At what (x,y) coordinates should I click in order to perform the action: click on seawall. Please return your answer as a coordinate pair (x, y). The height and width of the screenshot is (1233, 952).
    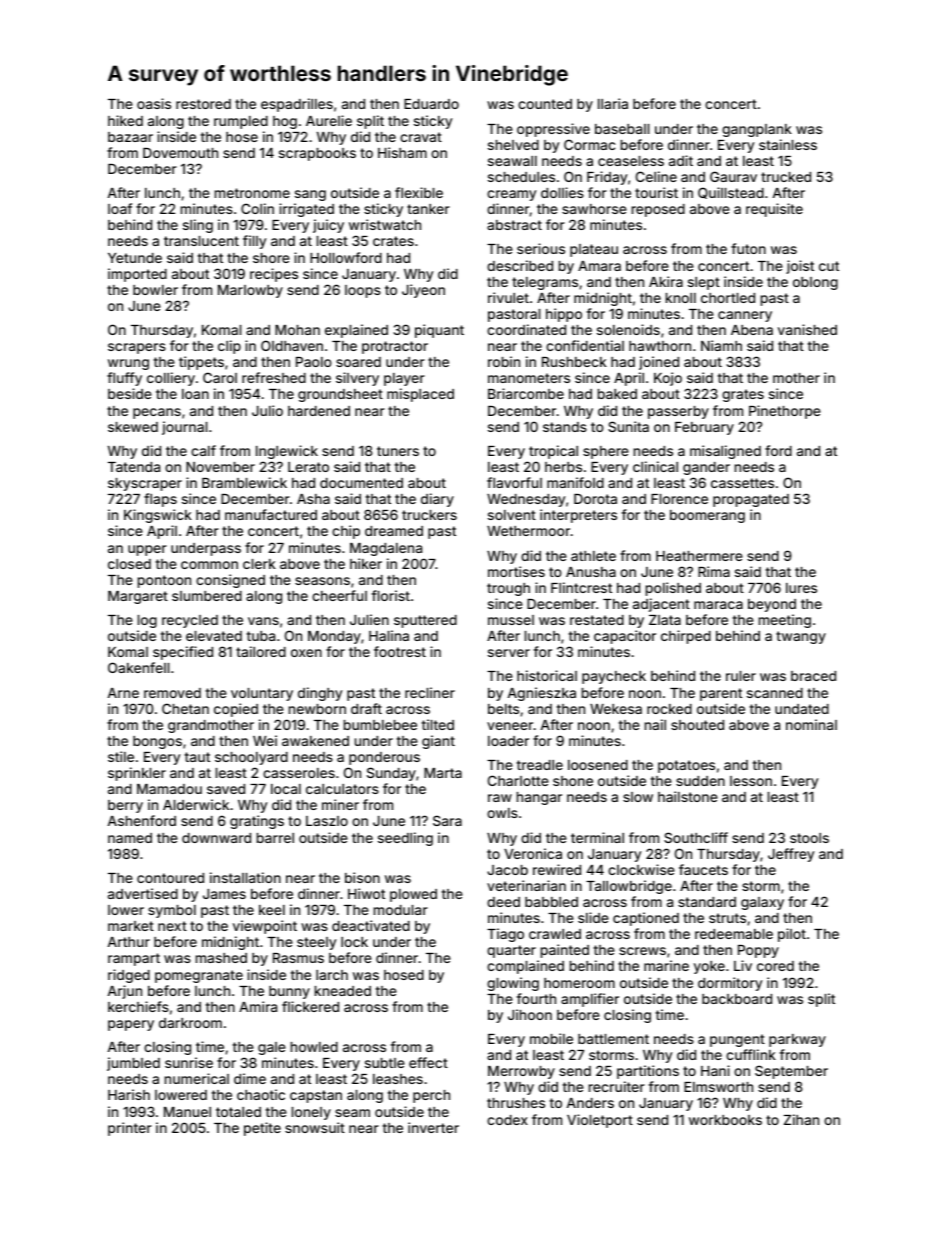
    Looking at the image, I should click on (512, 161).
